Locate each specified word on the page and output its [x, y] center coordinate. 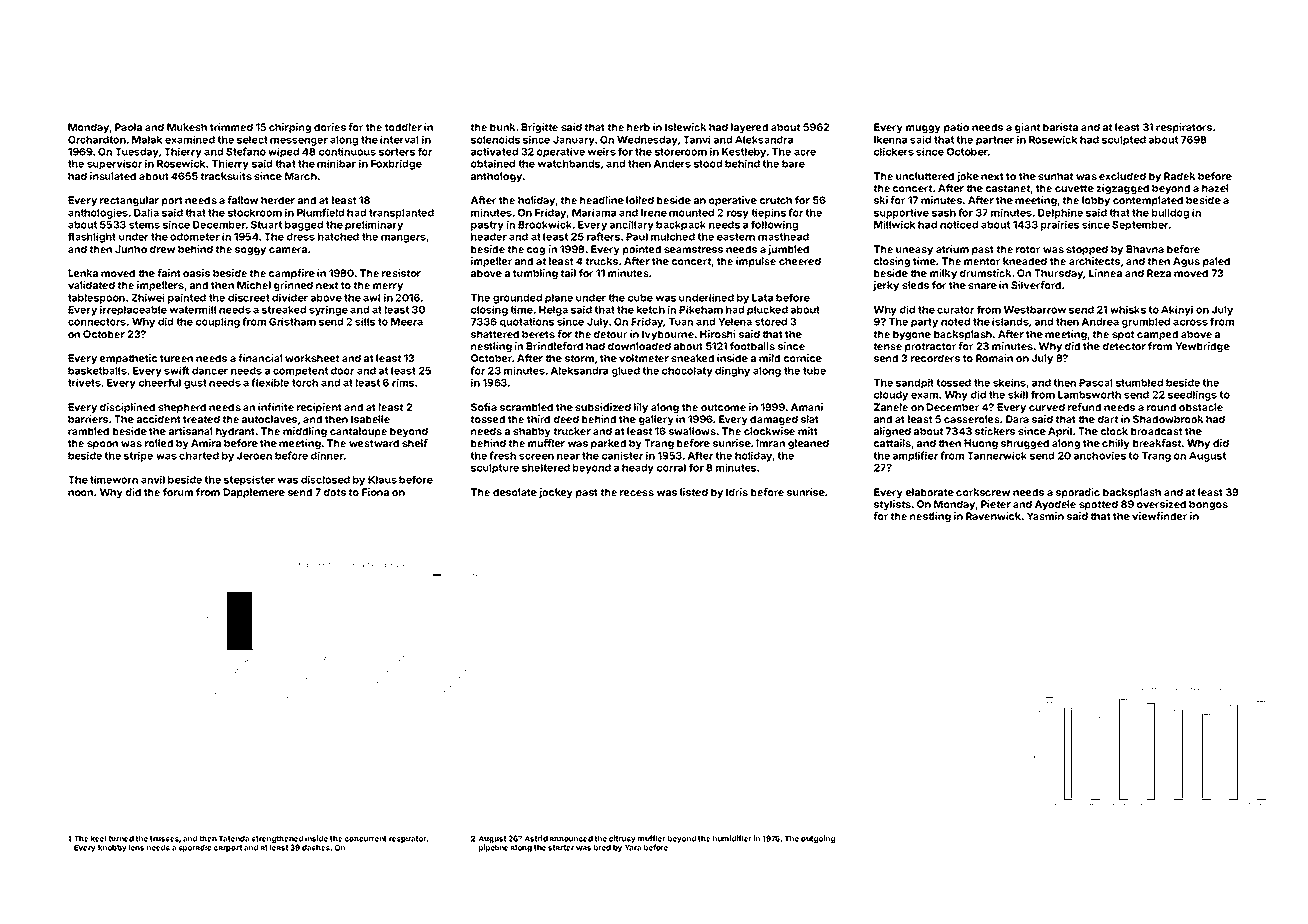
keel [98, 839]
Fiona [375, 492]
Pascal [1095, 383]
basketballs [97, 371]
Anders [672, 164]
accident [159, 419]
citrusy [622, 839]
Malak [147, 140]
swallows [692, 431]
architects [1094, 261]
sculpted [1124, 141]
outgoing [818, 839]
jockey [556, 493]
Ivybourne [668, 335]
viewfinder [1159, 516]
